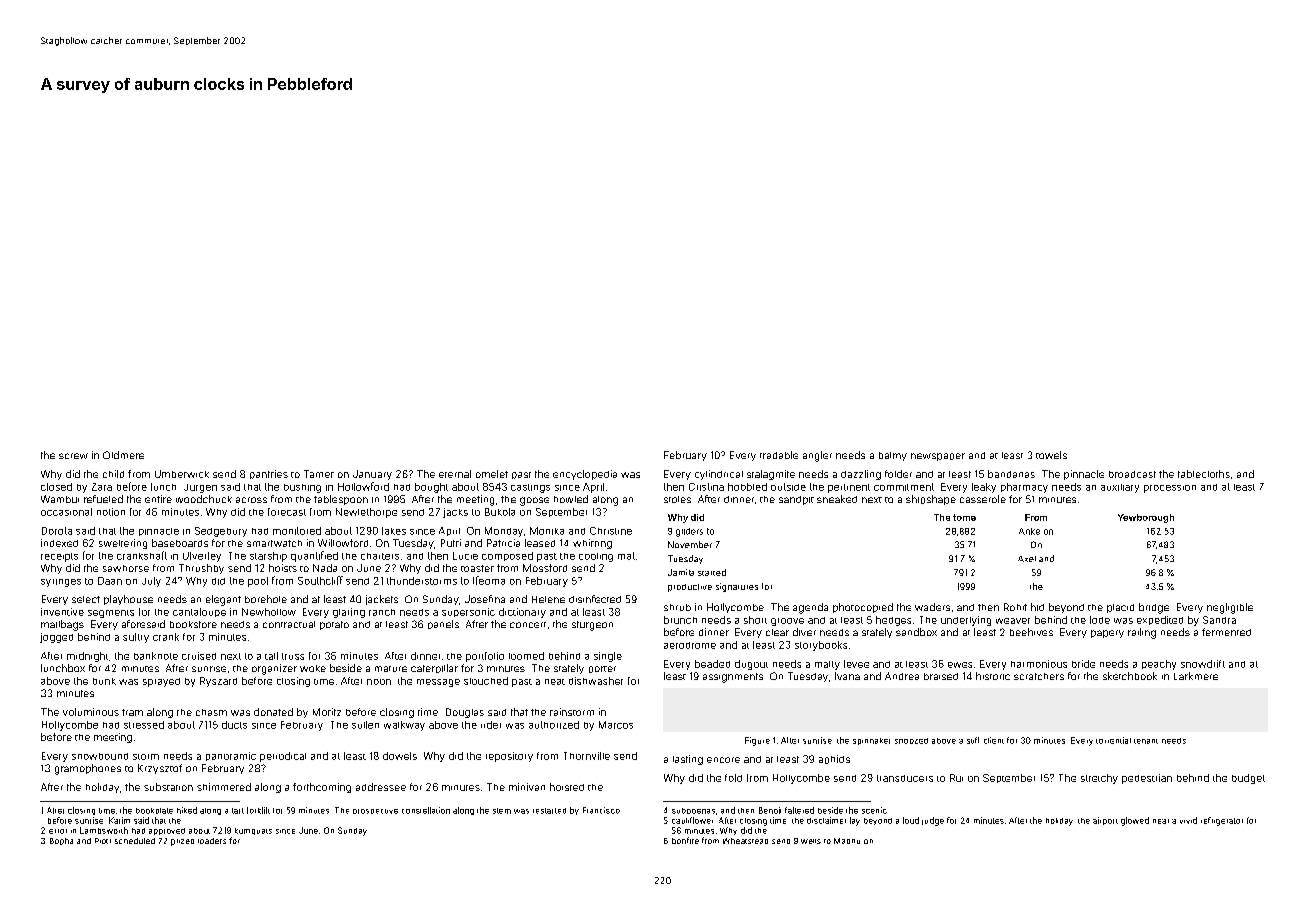 The height and width of the screenshot is (924, 1308). What do you see at coordinates (685, 840) in the screenshot?
I see `bonfire` at bounding box center [685, 840].
